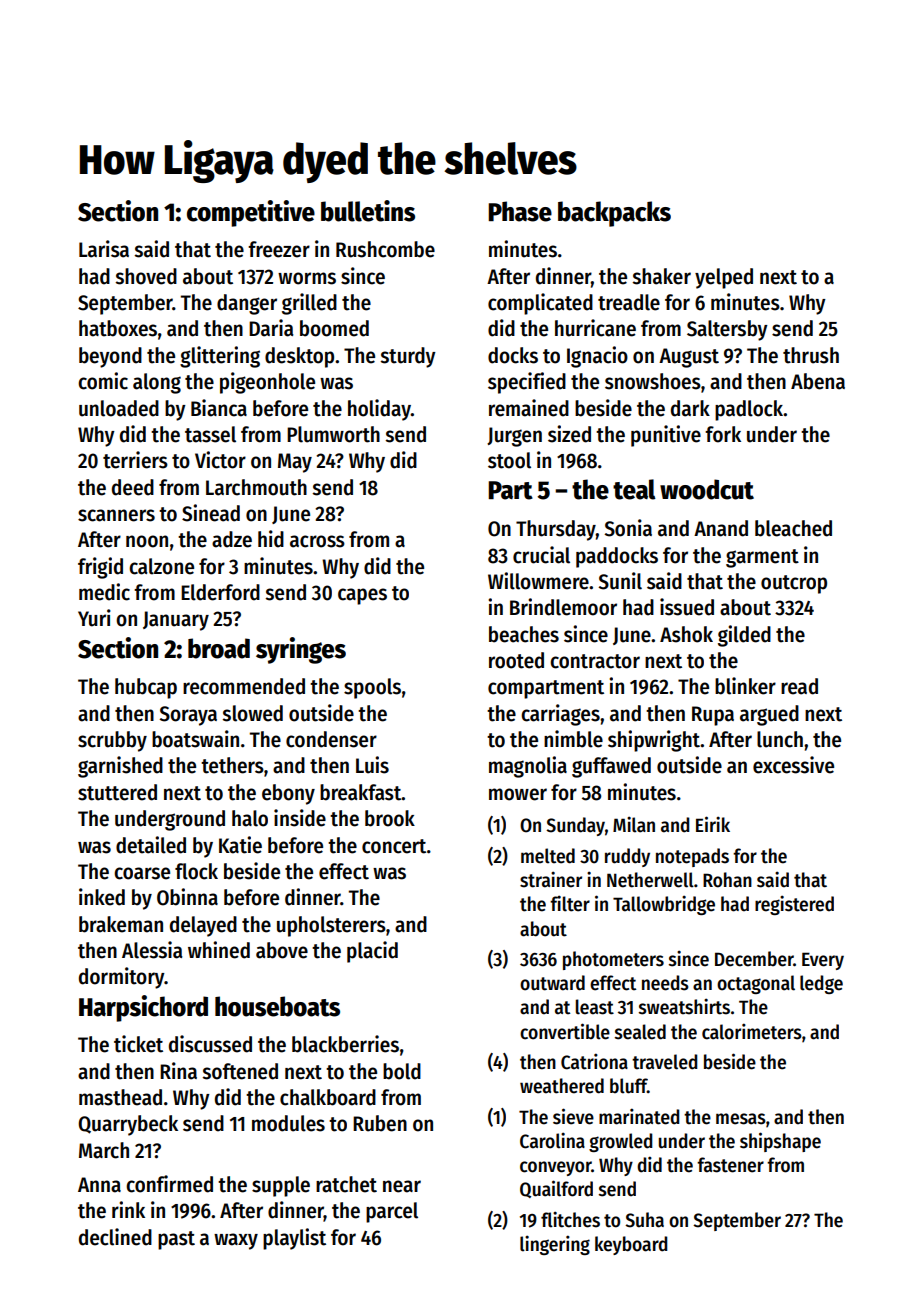  What do you see at coordinates (520, 211) in the screenshot?
I see `Phase` at bounding box center [520, 211].
